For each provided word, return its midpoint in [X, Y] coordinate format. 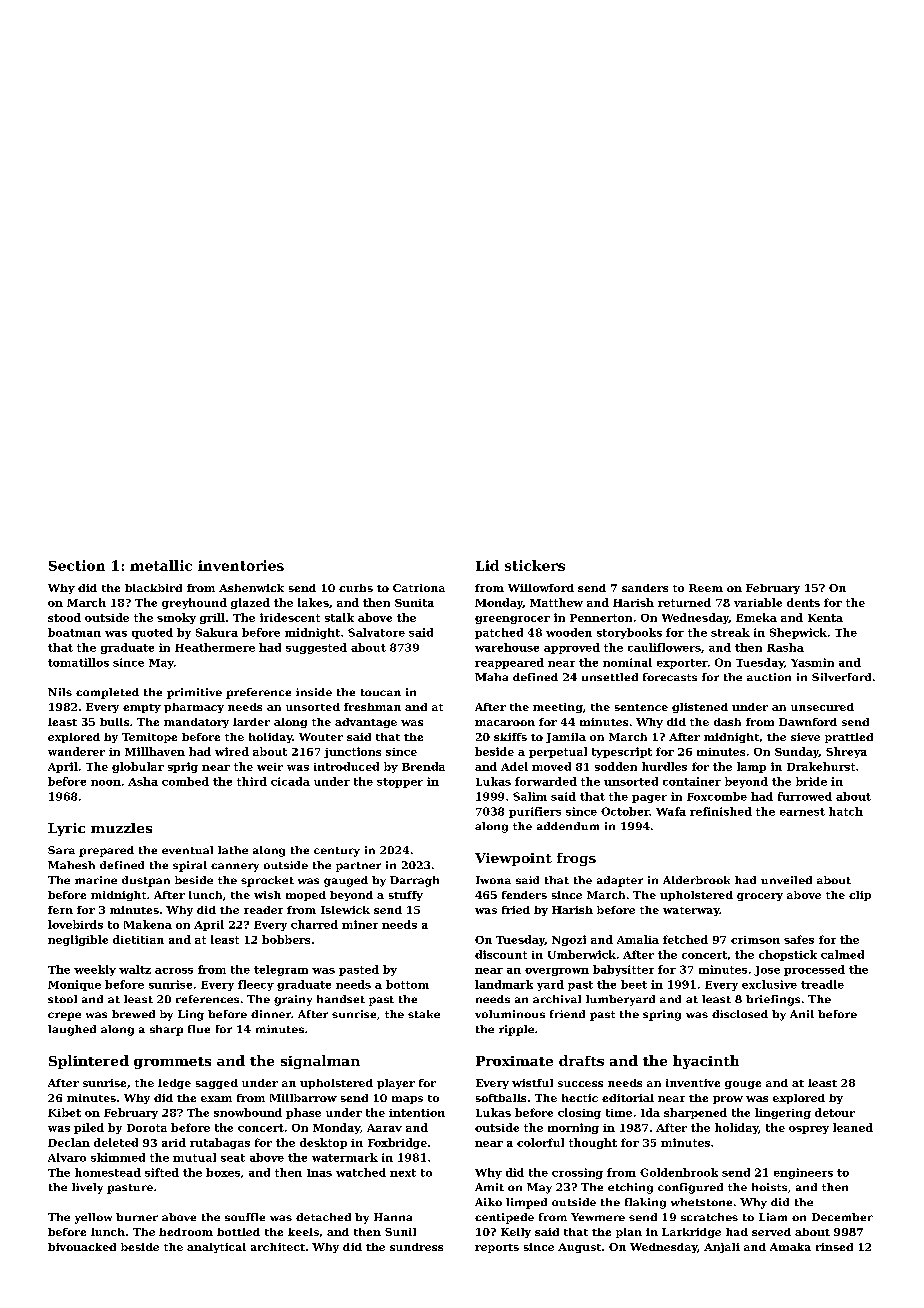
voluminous [510, 1014]
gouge [743, 1085]
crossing [577, 1173]
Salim [530, 796]
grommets [172, 1063]
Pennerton [601, 618]
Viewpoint [513, 859]
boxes [223, 1172]
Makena [148, 924]
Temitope [149, 738]
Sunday [797, 752]
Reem [706, 588]
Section [77, 565]
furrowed [805, 796]
